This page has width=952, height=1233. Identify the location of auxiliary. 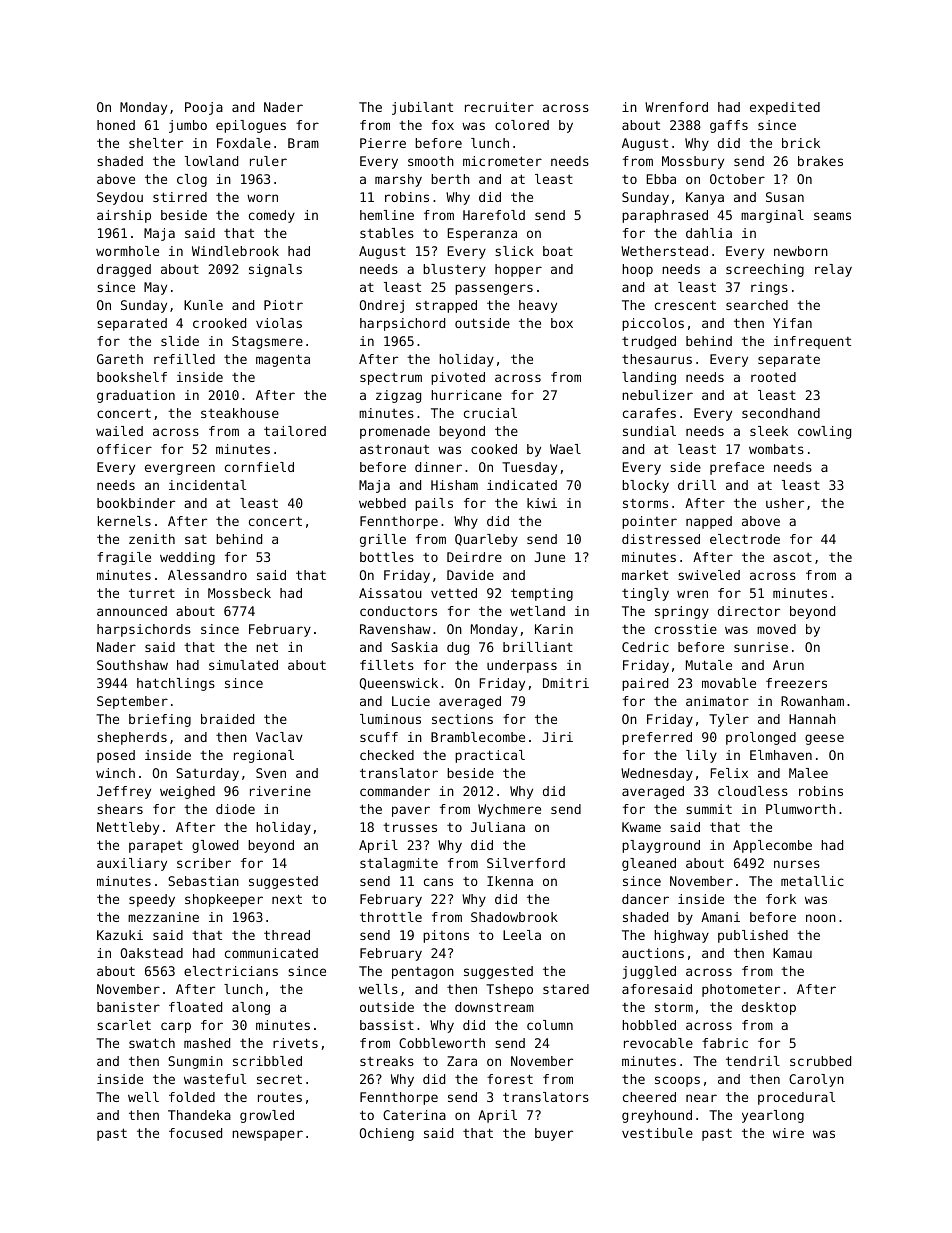
(132, 864).
